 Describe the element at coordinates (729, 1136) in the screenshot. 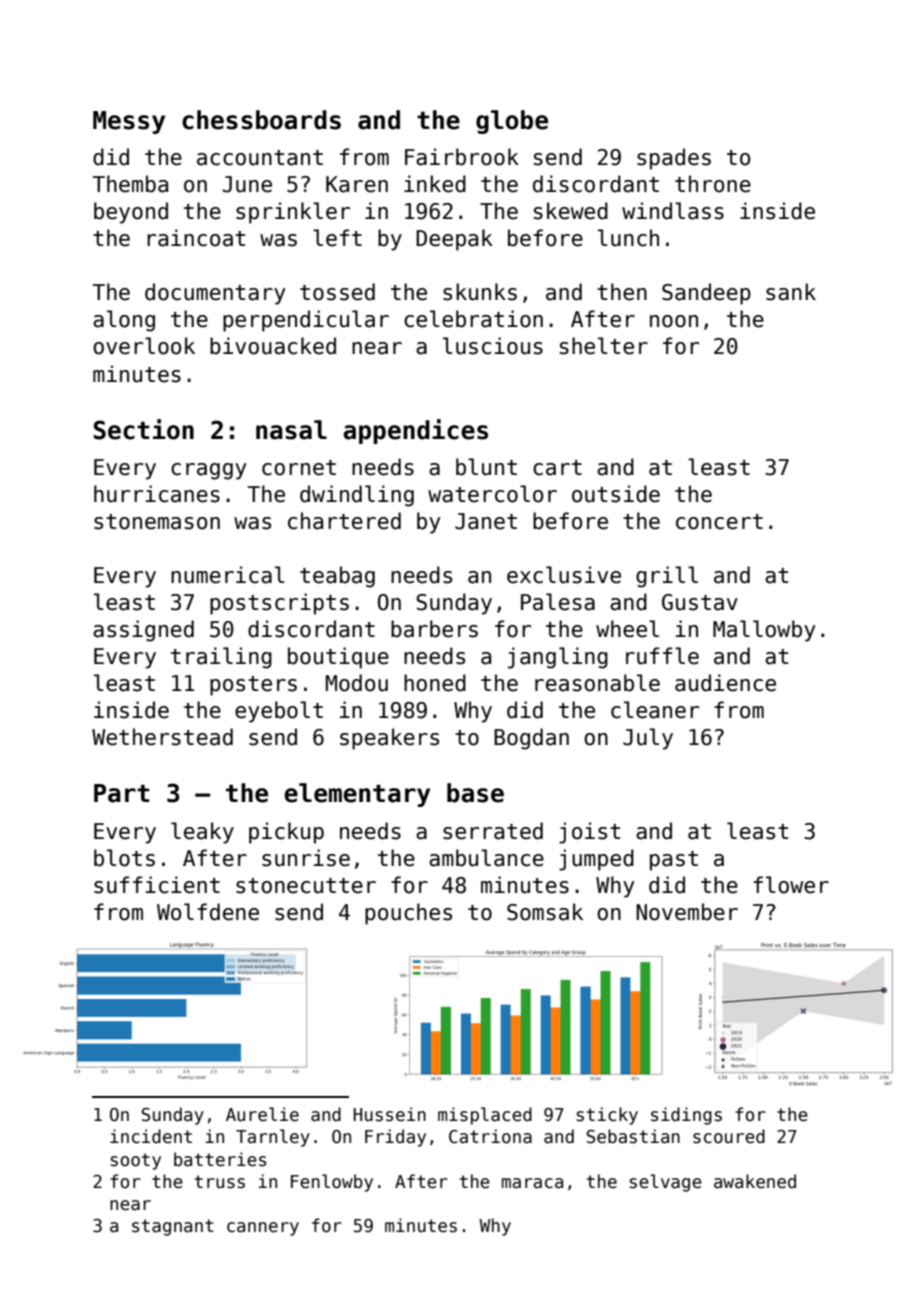

I see `scoured` at that location.
